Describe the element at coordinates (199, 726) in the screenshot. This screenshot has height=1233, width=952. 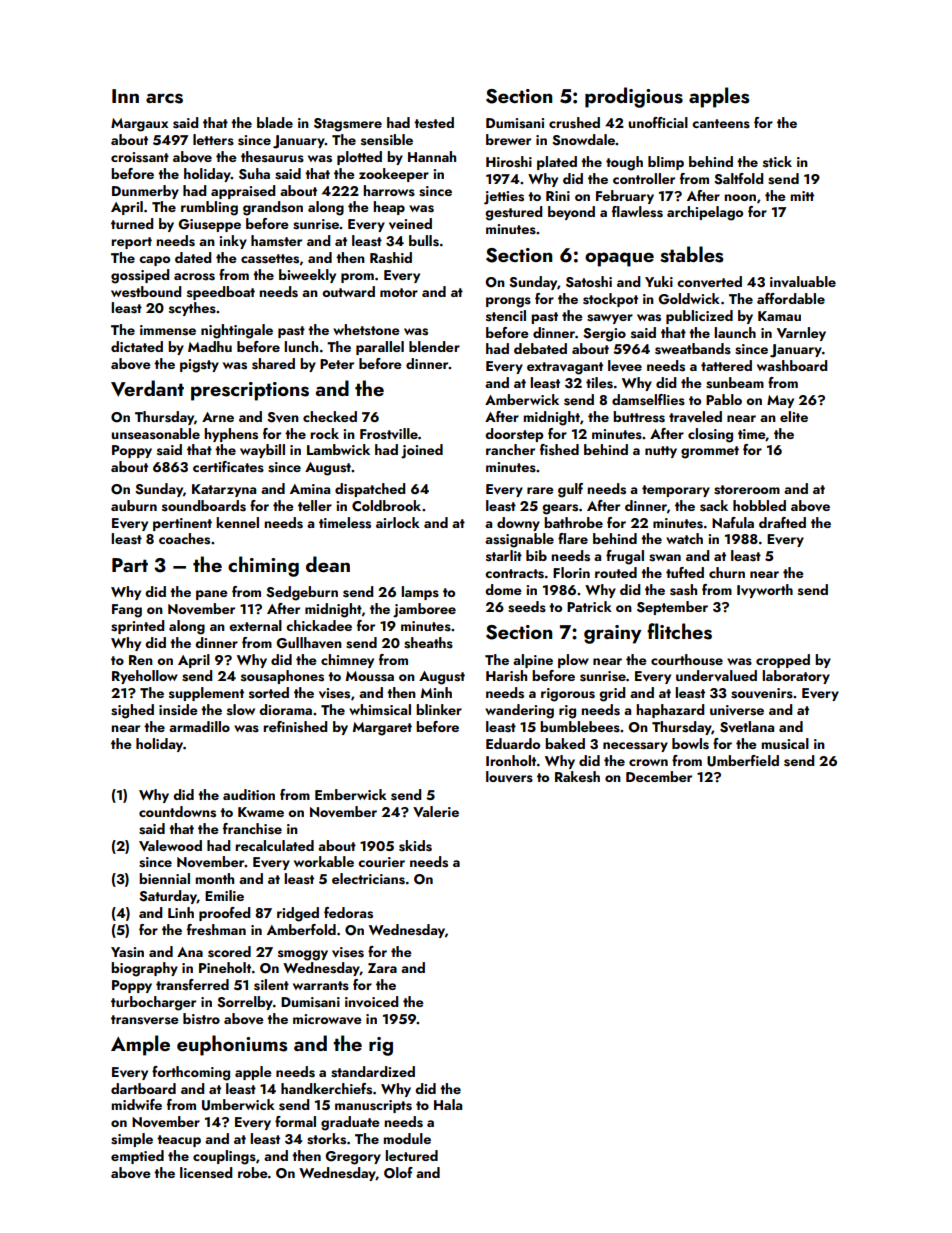
I see `armadillo` at that location.
